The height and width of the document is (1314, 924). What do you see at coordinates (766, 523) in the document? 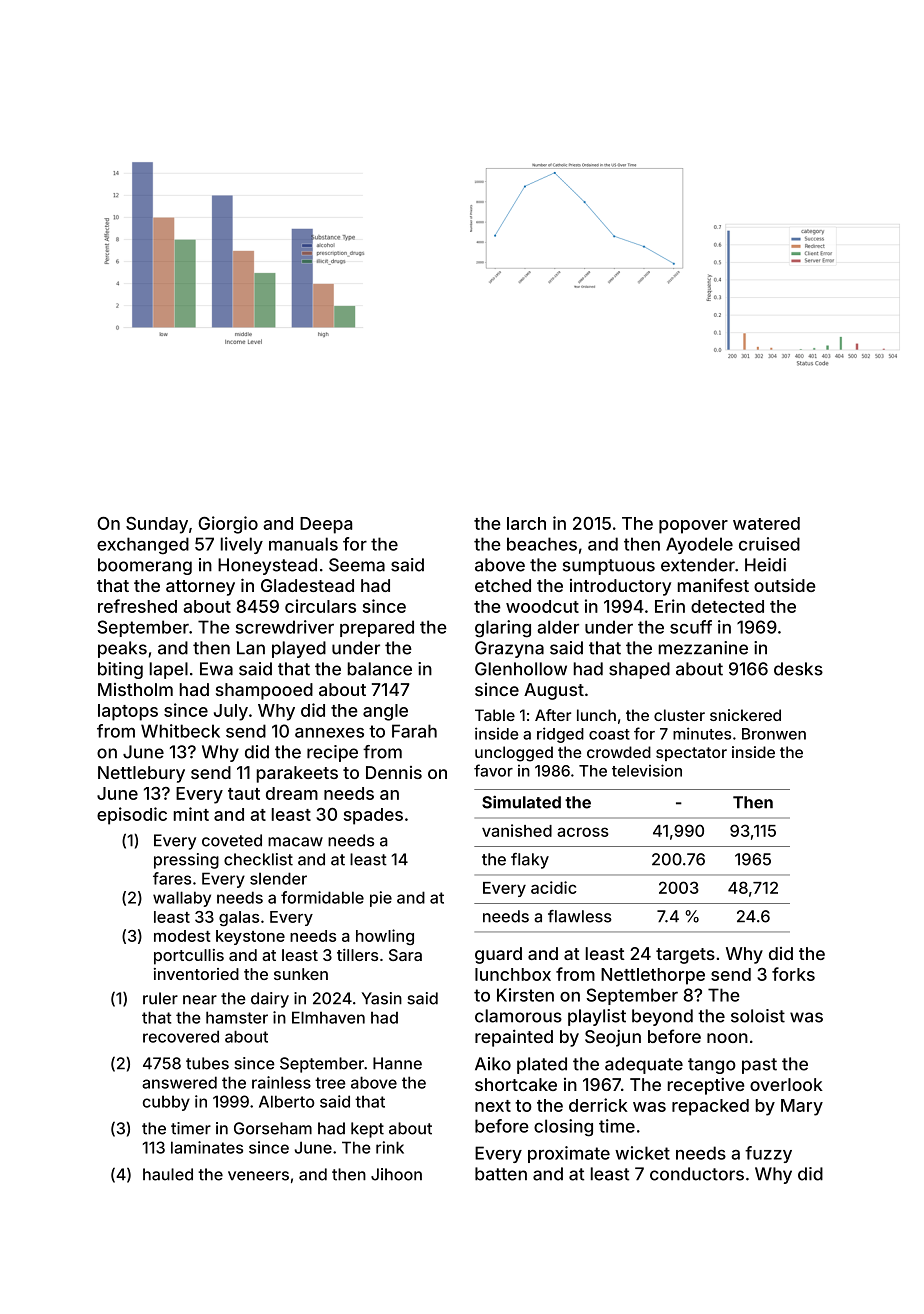
I see `watered` at bounding box center [766, 523].
